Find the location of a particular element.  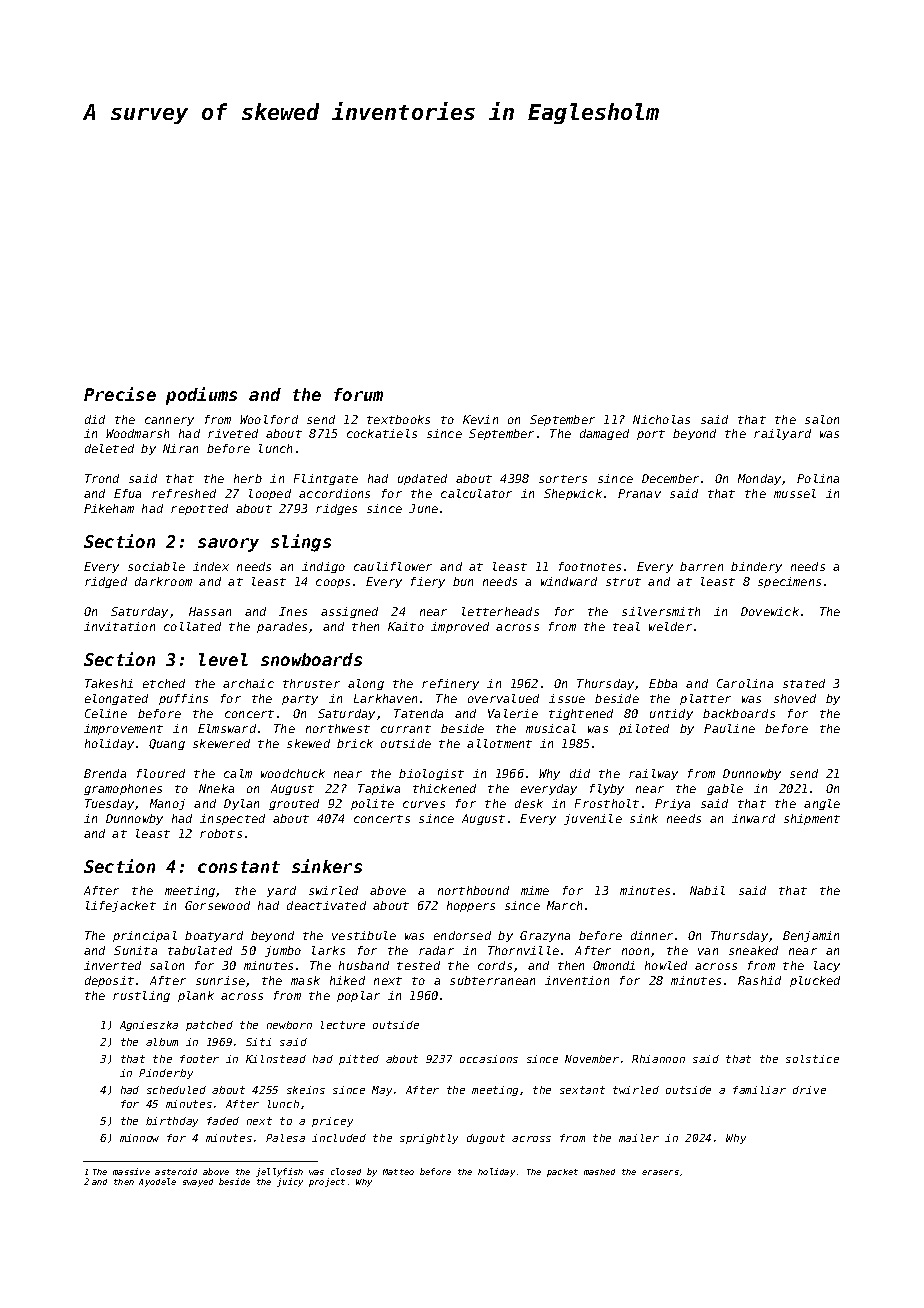

darkroom is located at coordinates (163, 581).
